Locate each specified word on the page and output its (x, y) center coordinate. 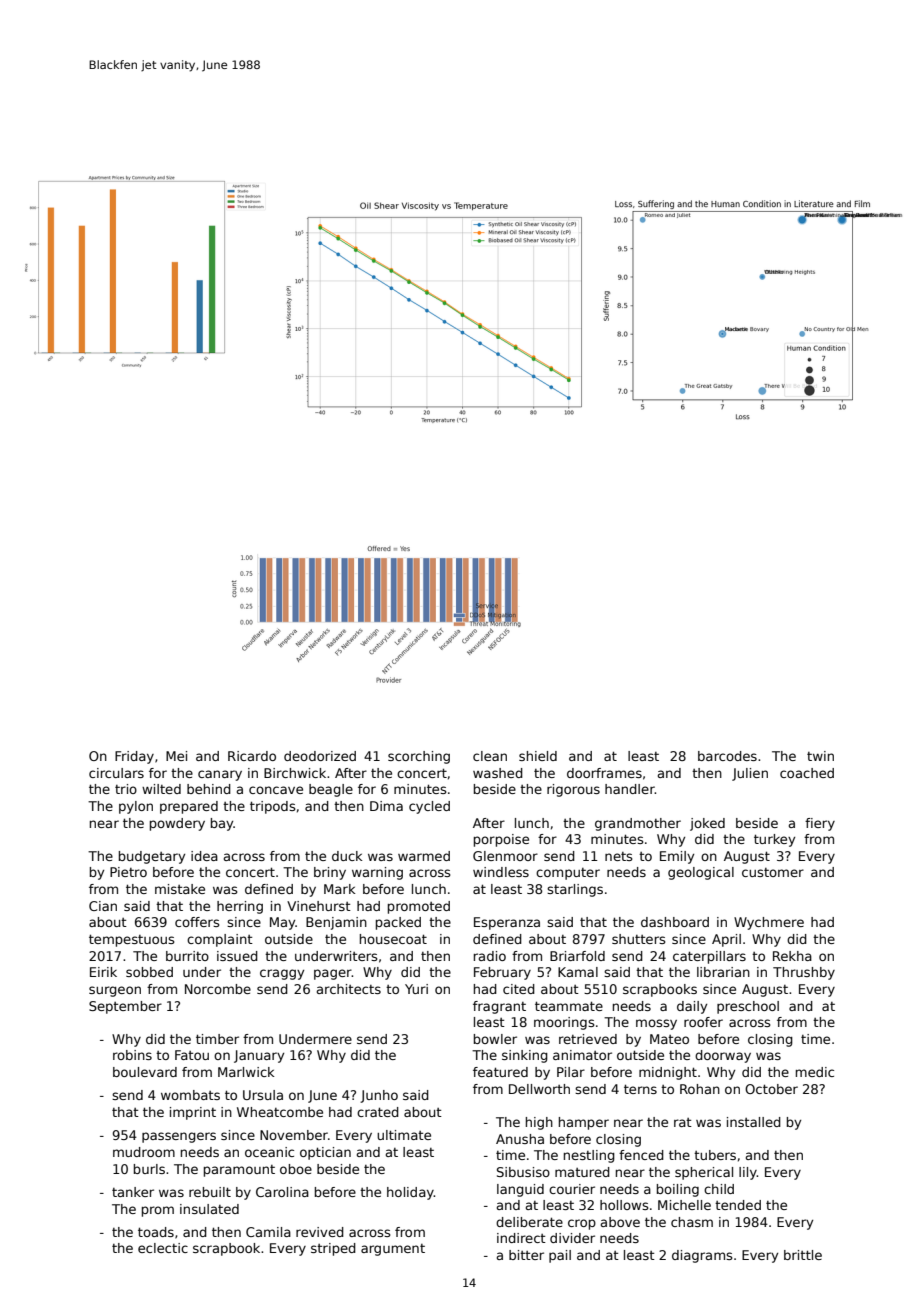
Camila (268, 1232)
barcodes (727, 756)
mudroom (144, 1152)
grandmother (638, 824)
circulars (116, 773)
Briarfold (577, 956)
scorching (419, 757)
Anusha (520, 1139)
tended (738, 1205)
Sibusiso (523, 1172)
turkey (774, 840)
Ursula (263, 1095)
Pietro (128, 872)
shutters (639, 939)
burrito (187, 956)
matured (582, 1172)
